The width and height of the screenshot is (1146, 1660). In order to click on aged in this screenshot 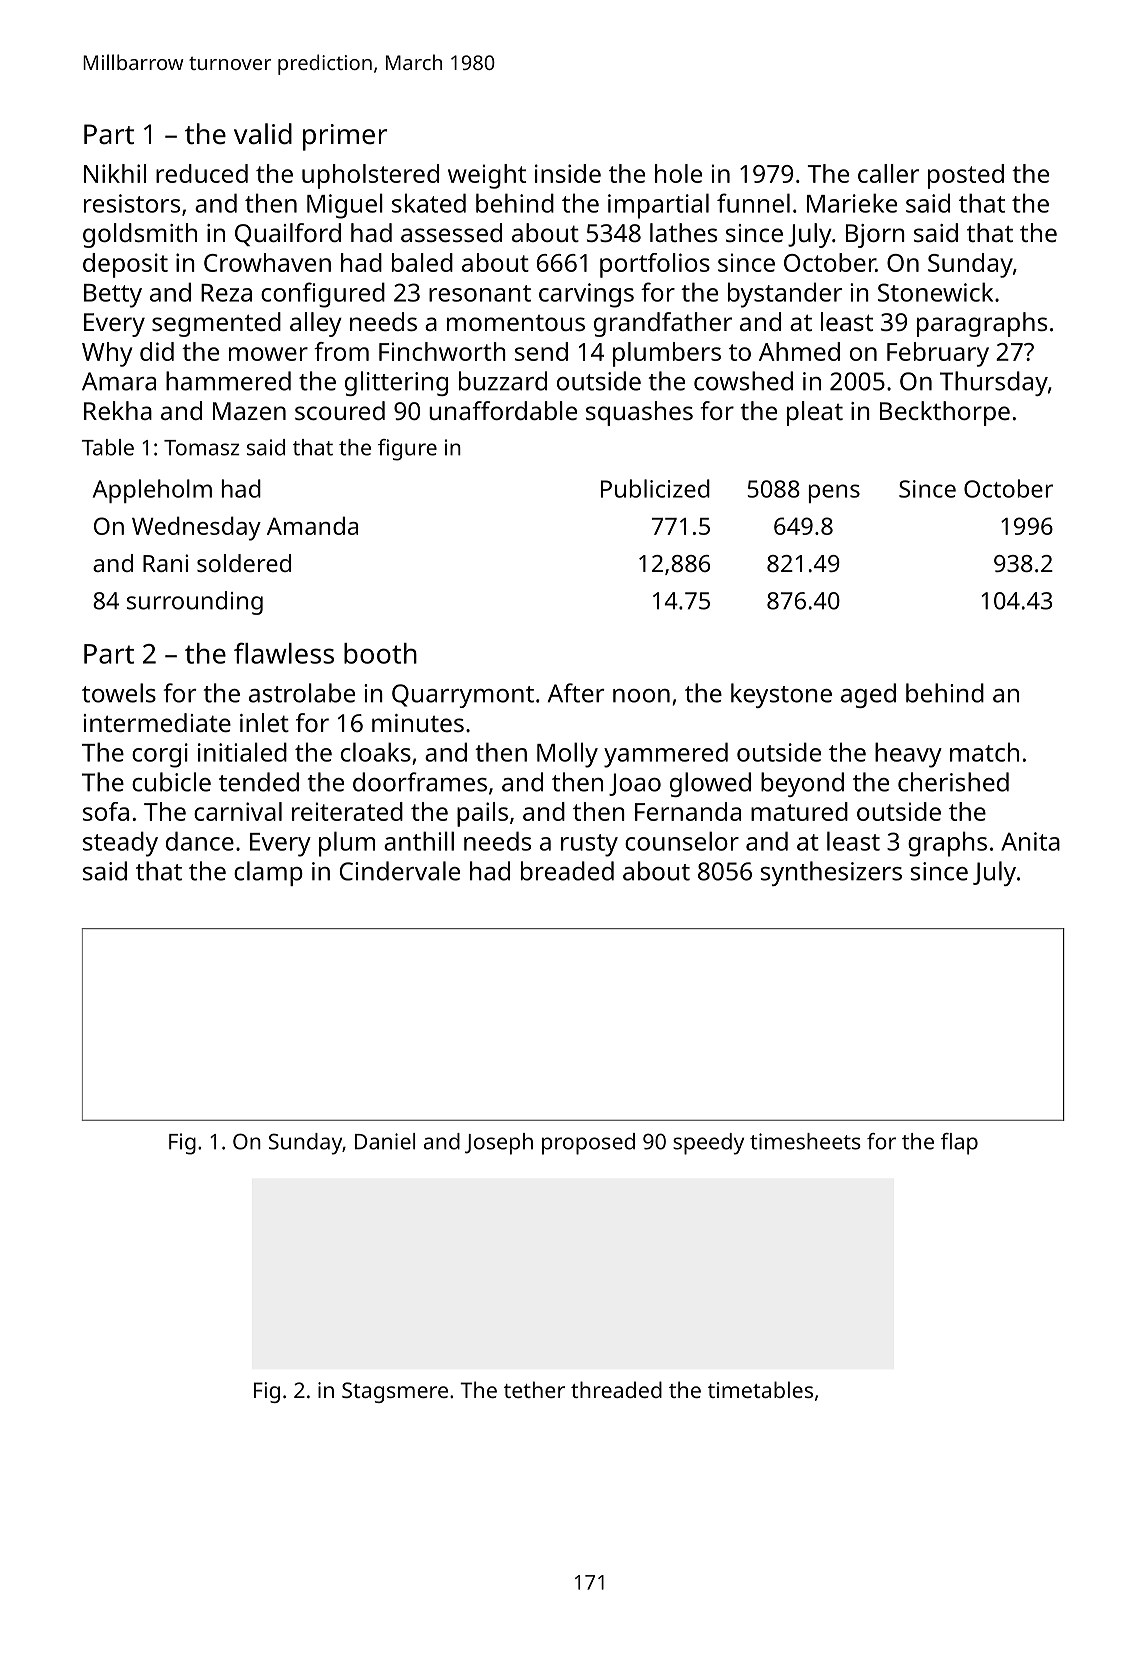, I will do `click(868, 695)`.
